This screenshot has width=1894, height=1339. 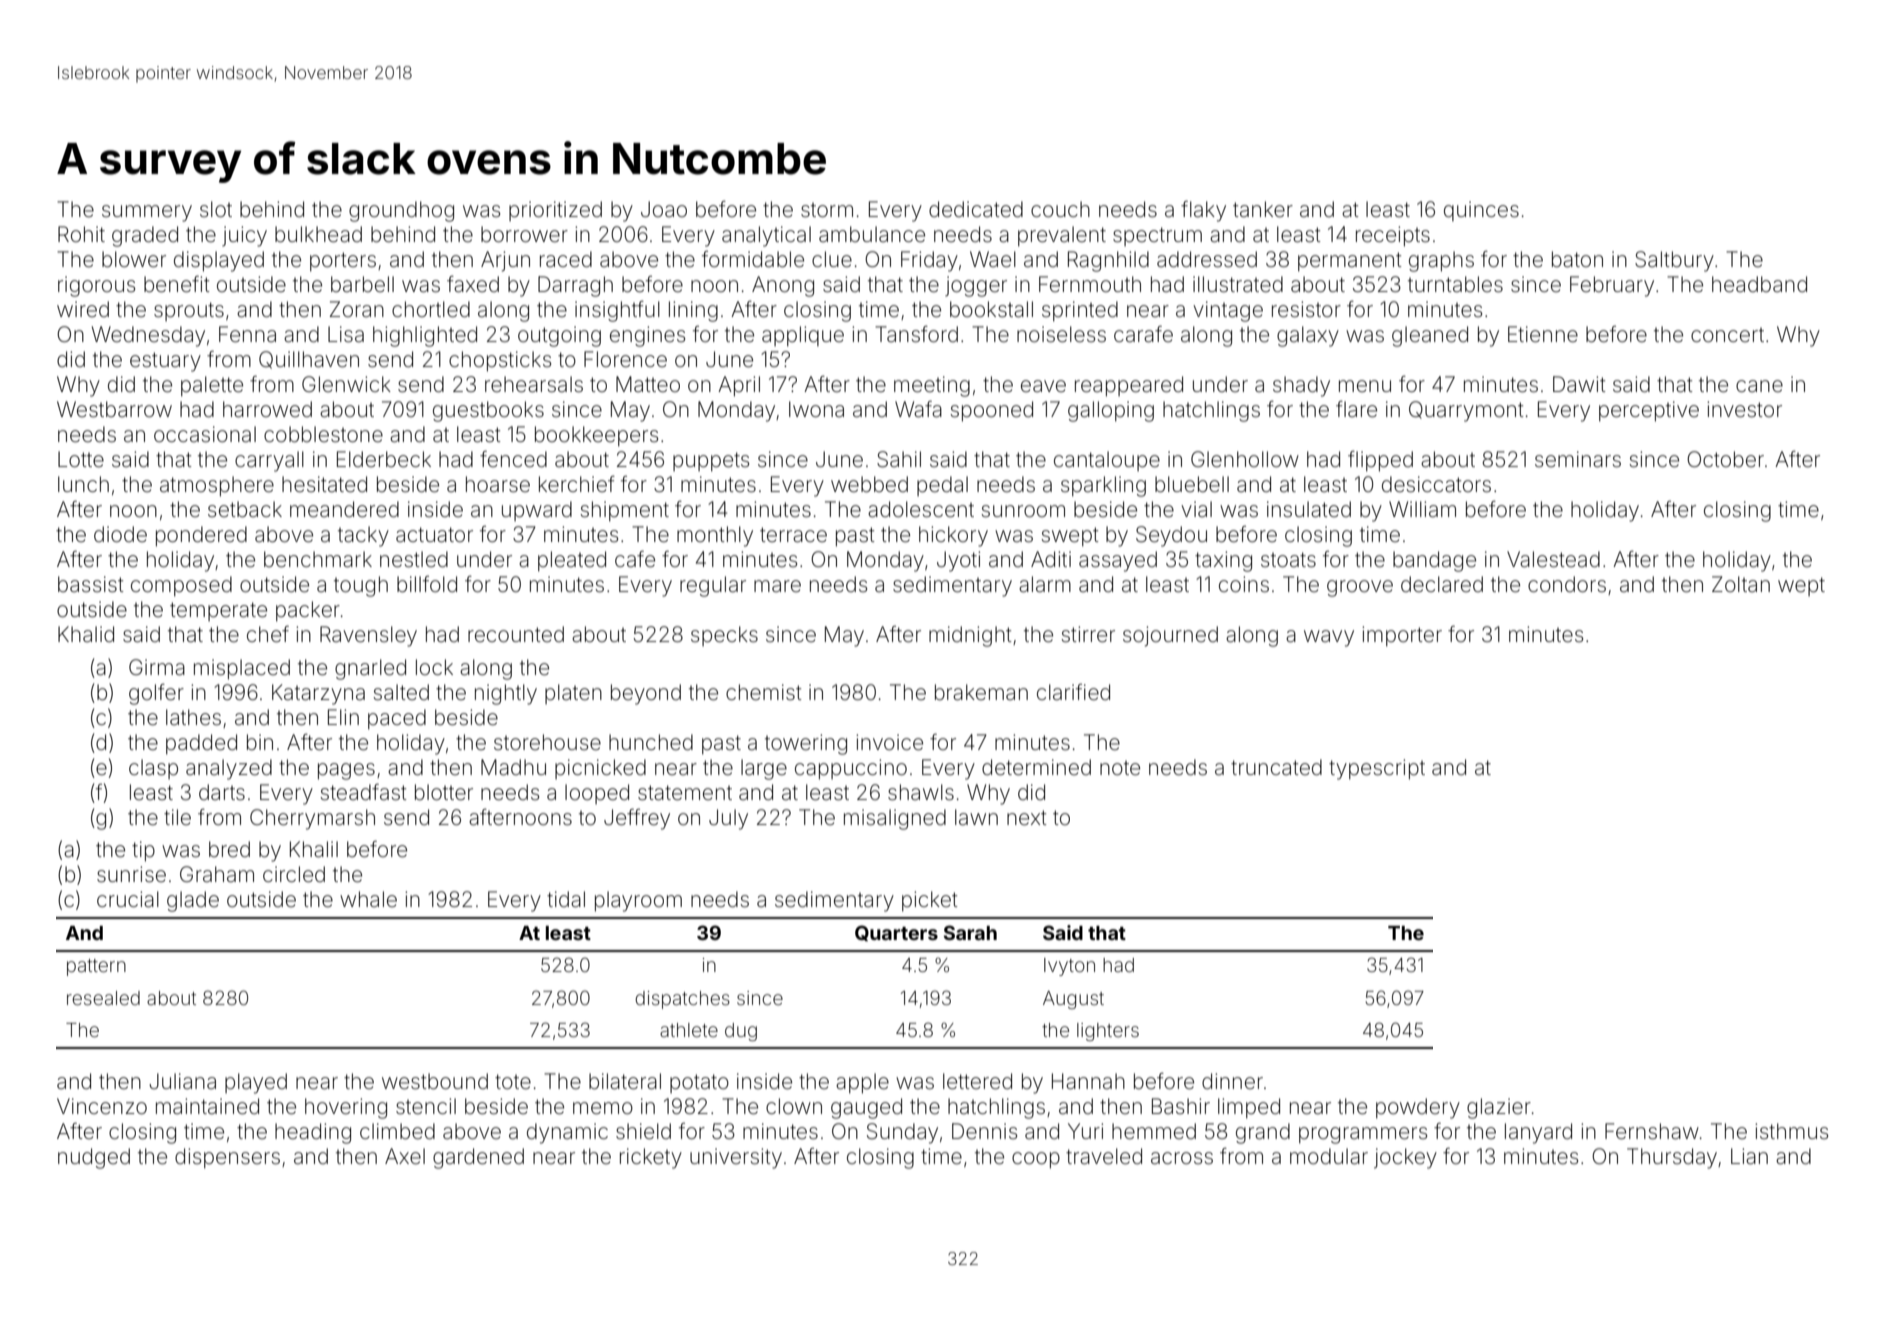 I want to click on across, so click(x=1182, y=1158).
